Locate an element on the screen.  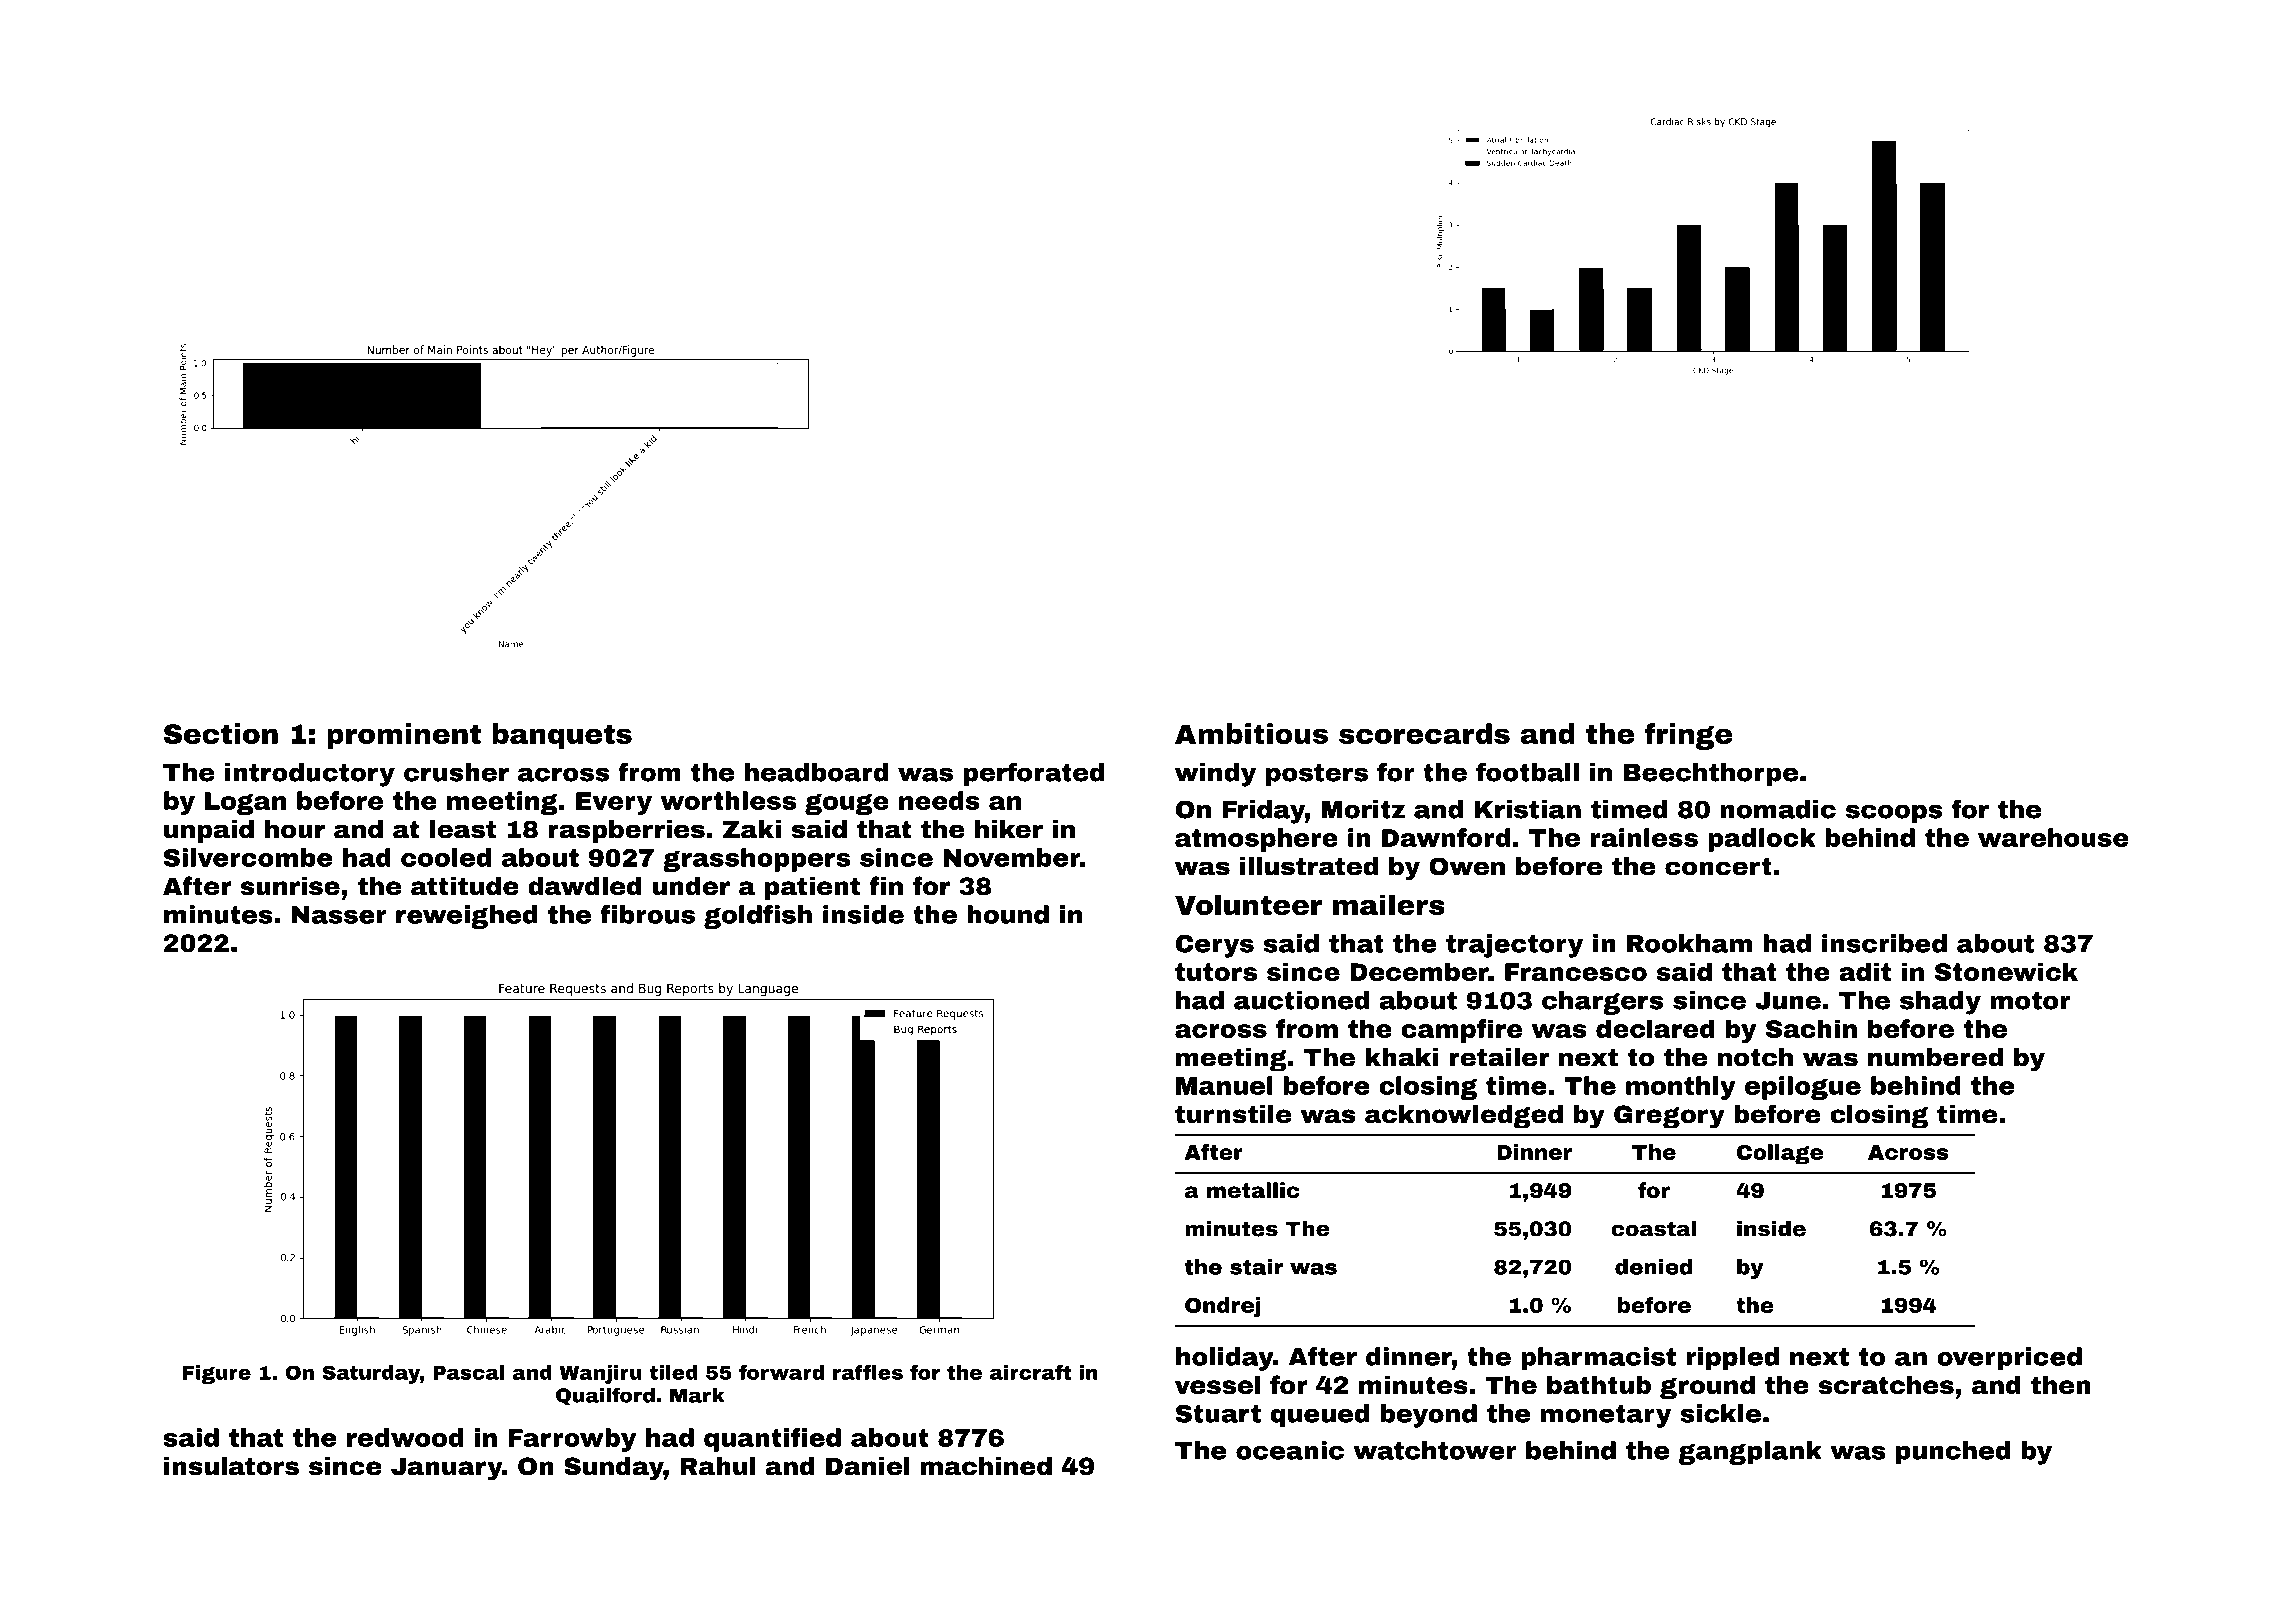
adit is located at coordinates (1865, 971).
